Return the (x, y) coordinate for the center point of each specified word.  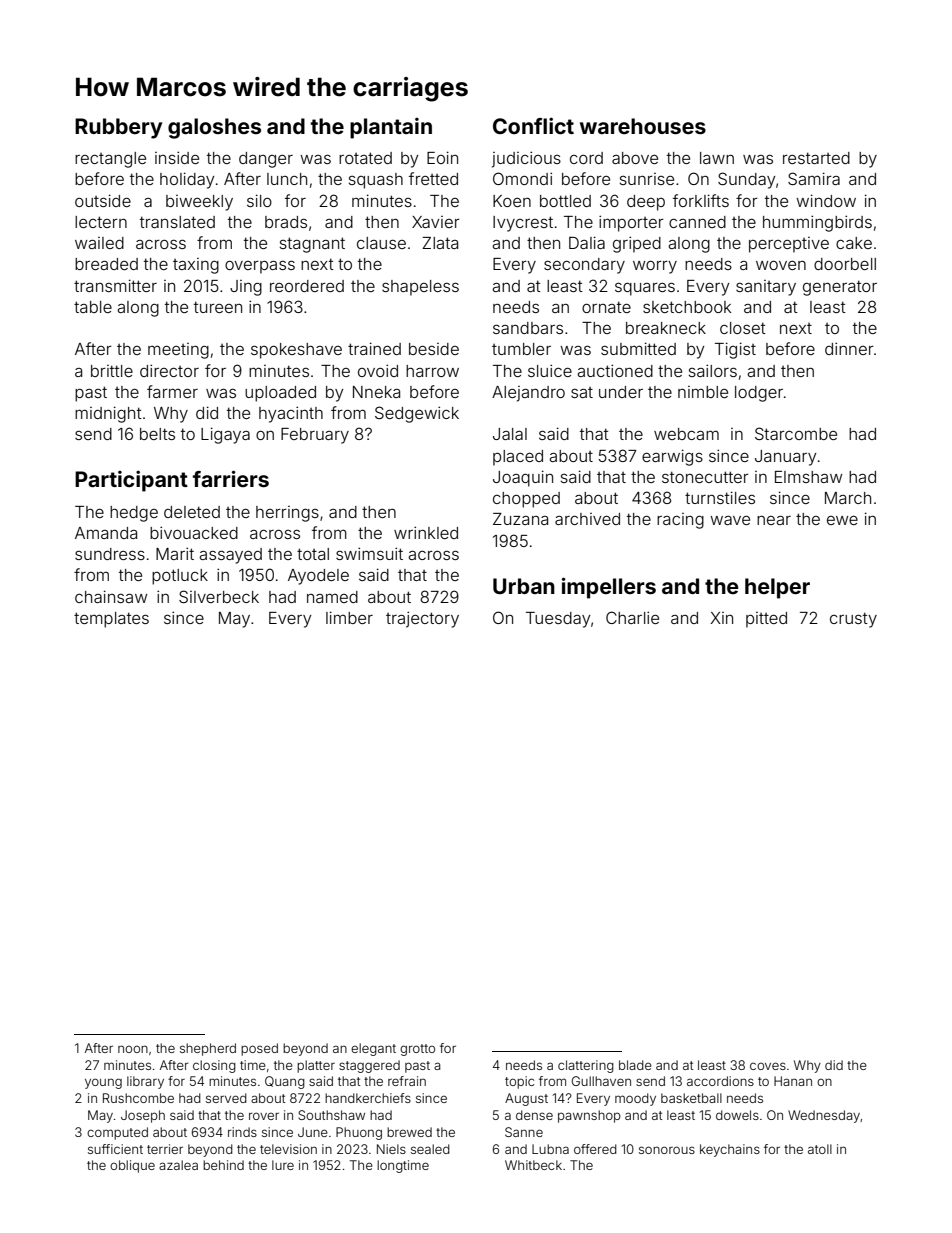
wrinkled (426, 532)
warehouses (643, 126)
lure (283, 1165)
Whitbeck (533, 1165)
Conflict (533, 125)
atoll (820, 1149)
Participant (131, 481)
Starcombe (796, 433)
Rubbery (118, 128)
